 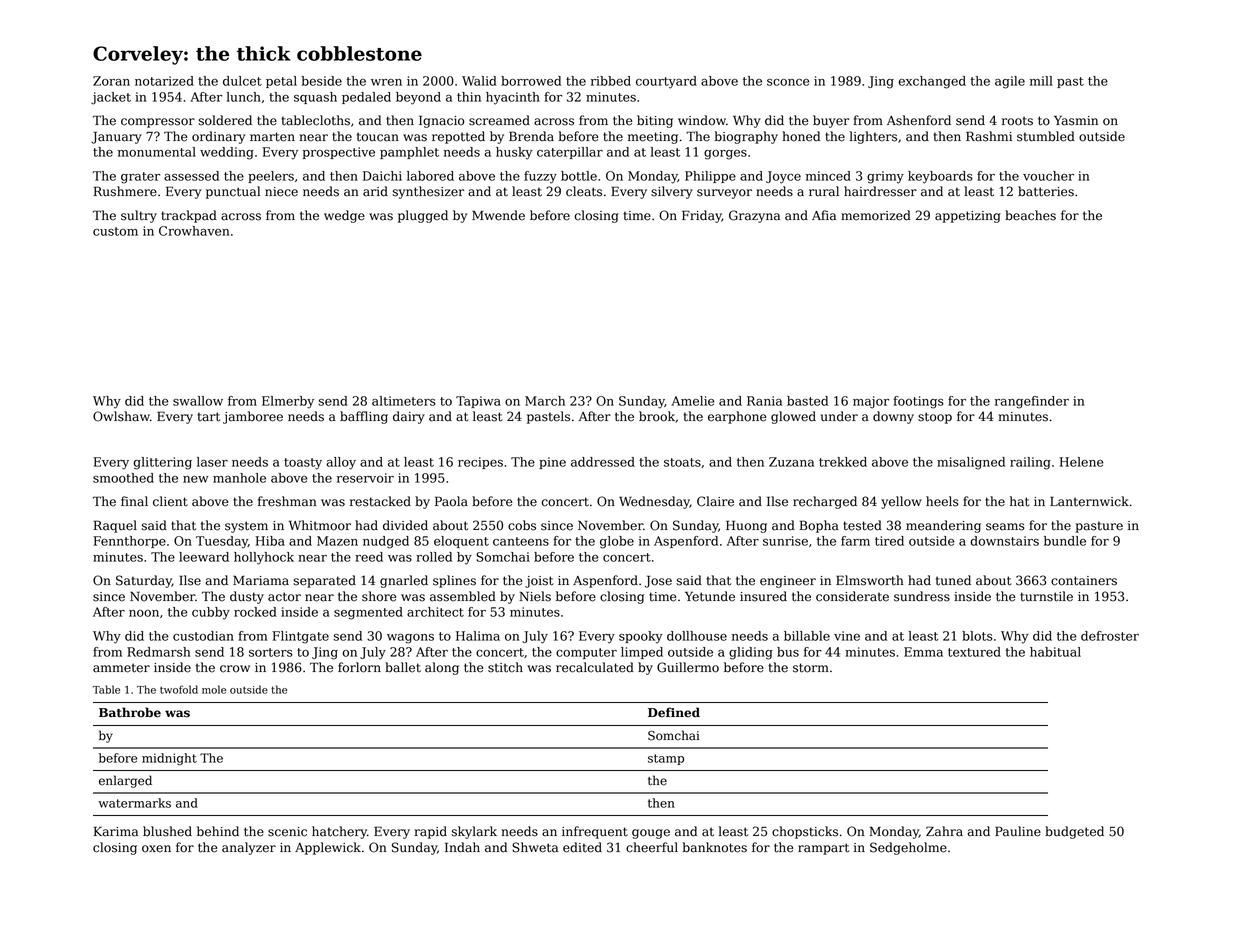 I want to click on memorized, so click(x=876, y=215).
